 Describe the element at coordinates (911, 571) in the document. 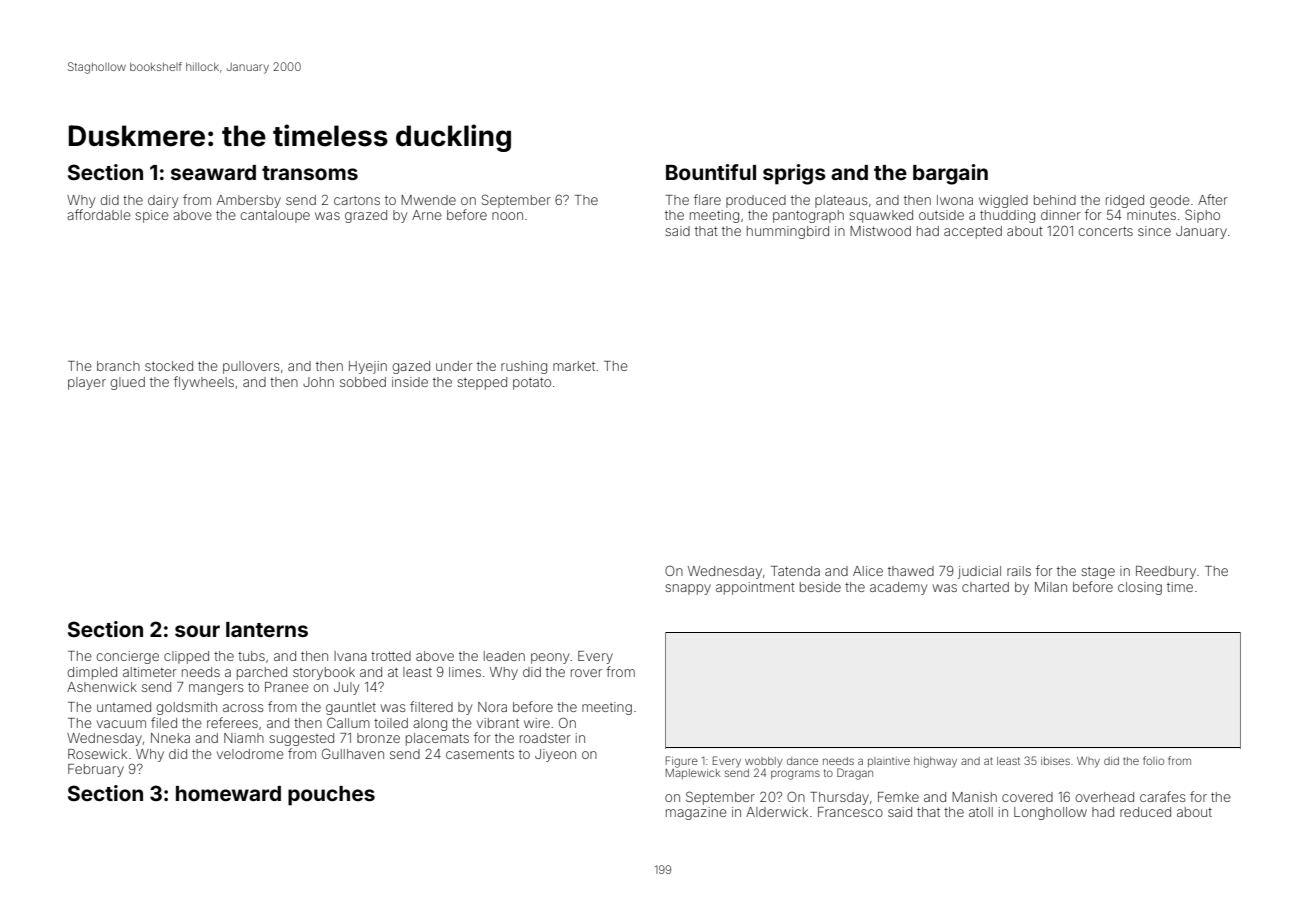

I see `thawed` at that location.
